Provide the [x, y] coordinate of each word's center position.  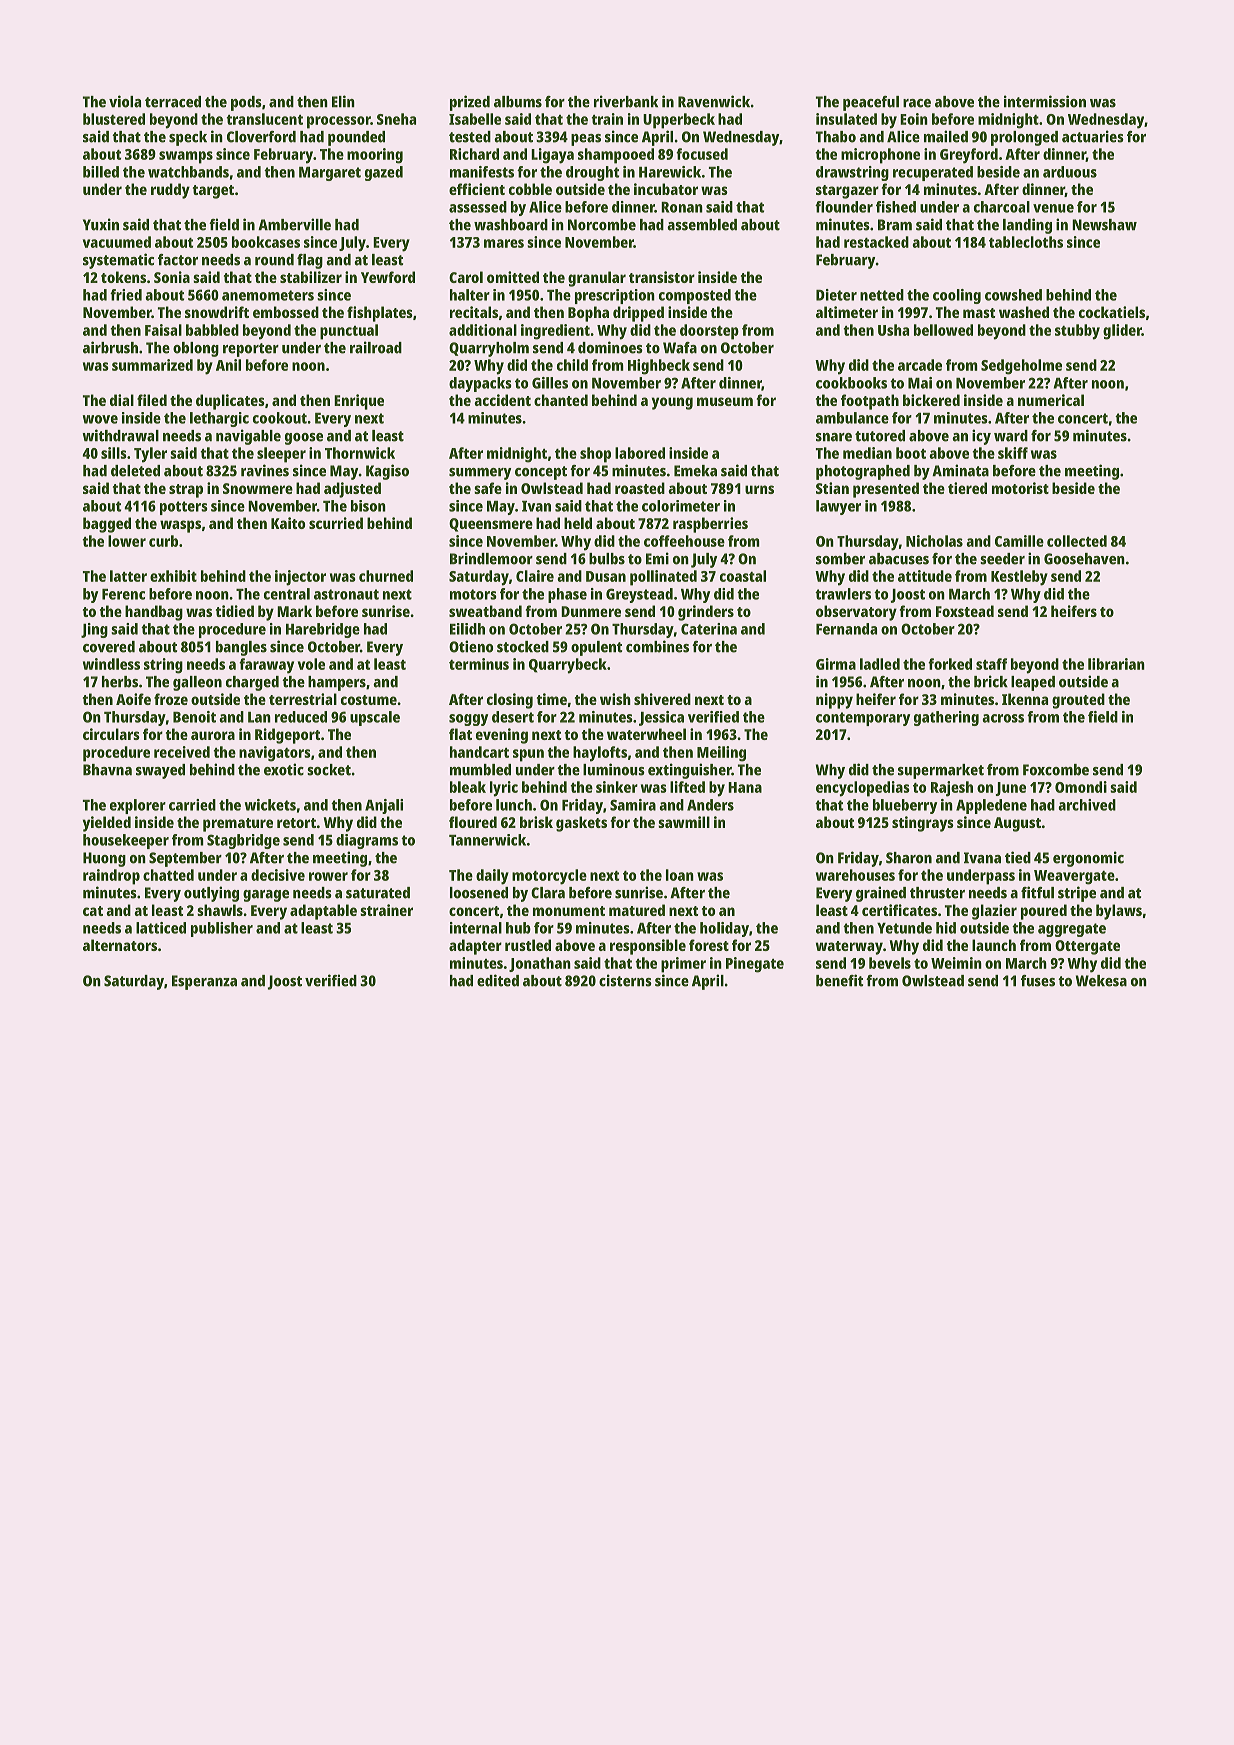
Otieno [471, 646]
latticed [161, 928]
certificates [899, 910]
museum [725, 401]
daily [492, 877]
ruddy [170, 191]
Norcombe [602, 225]
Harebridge [323, 630]
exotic [284, 769]
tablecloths [1026, 242]
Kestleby [1019, 578]
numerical [1051, 400]
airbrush [110, 347]
